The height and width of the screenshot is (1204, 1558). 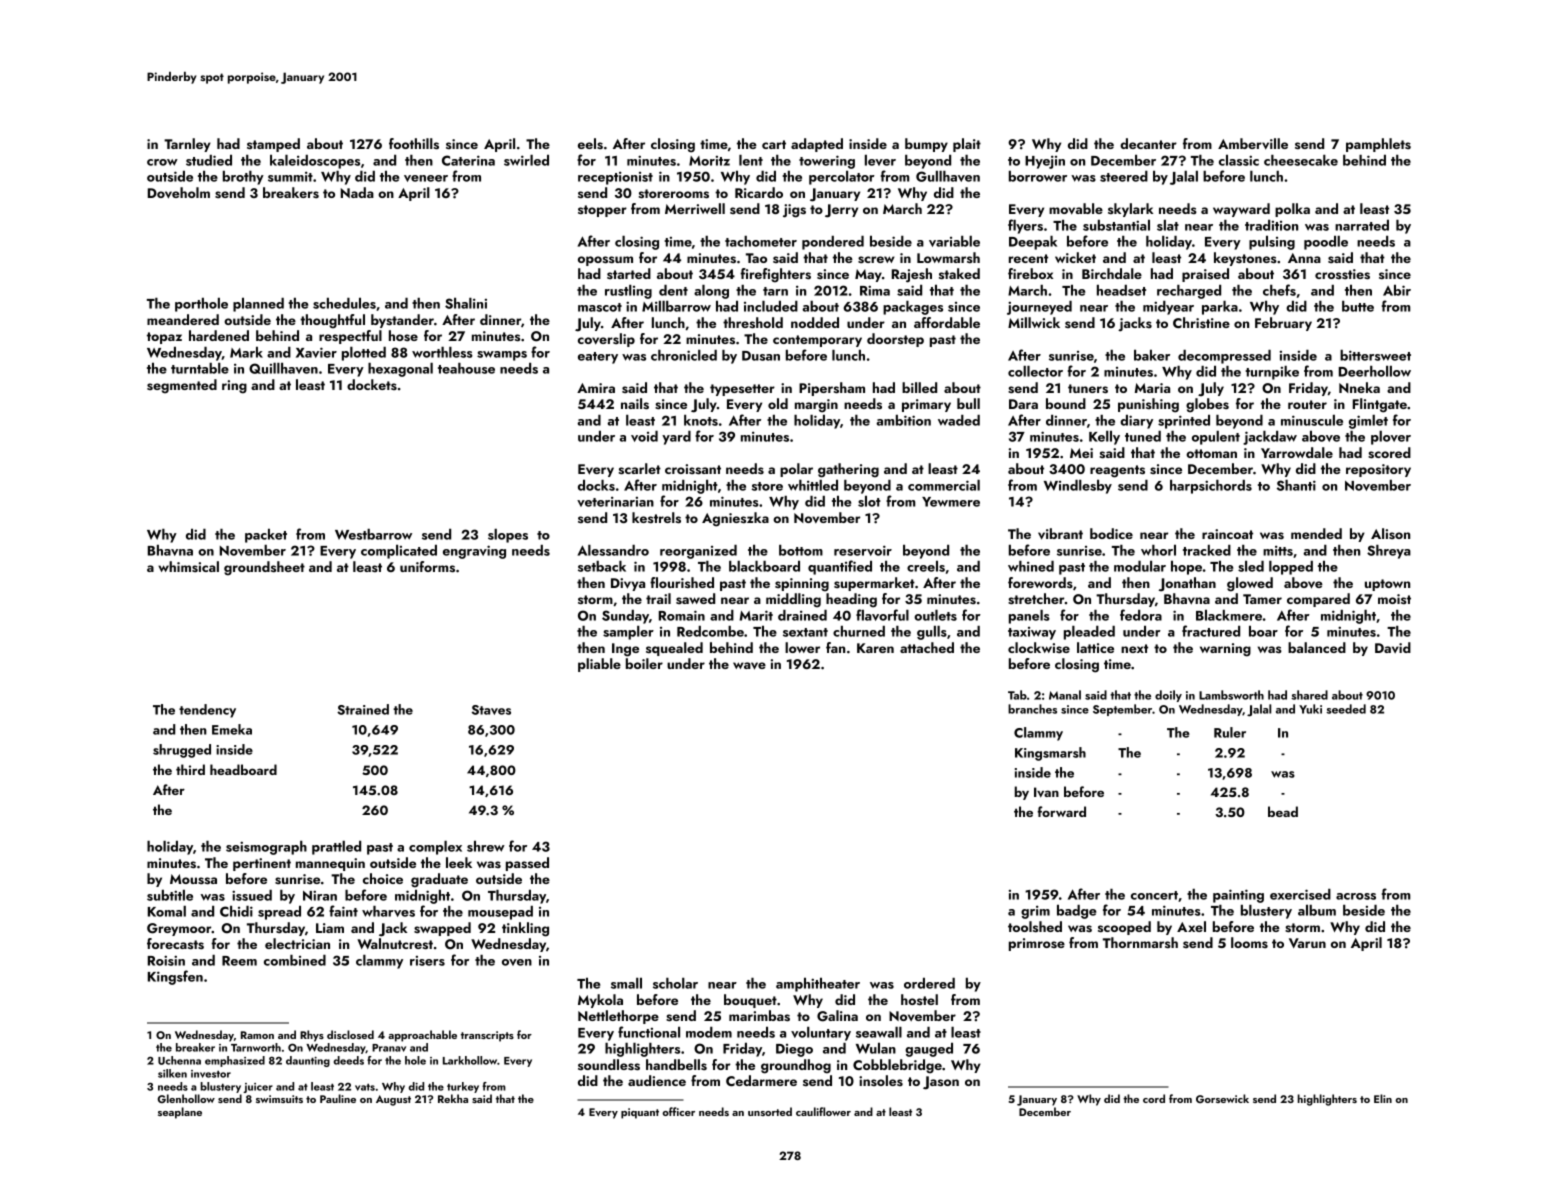 What do you see at coordinates (1231, 695) in the screenshot?
I see `Lambsworth` at bounding box center [1231, 695].
